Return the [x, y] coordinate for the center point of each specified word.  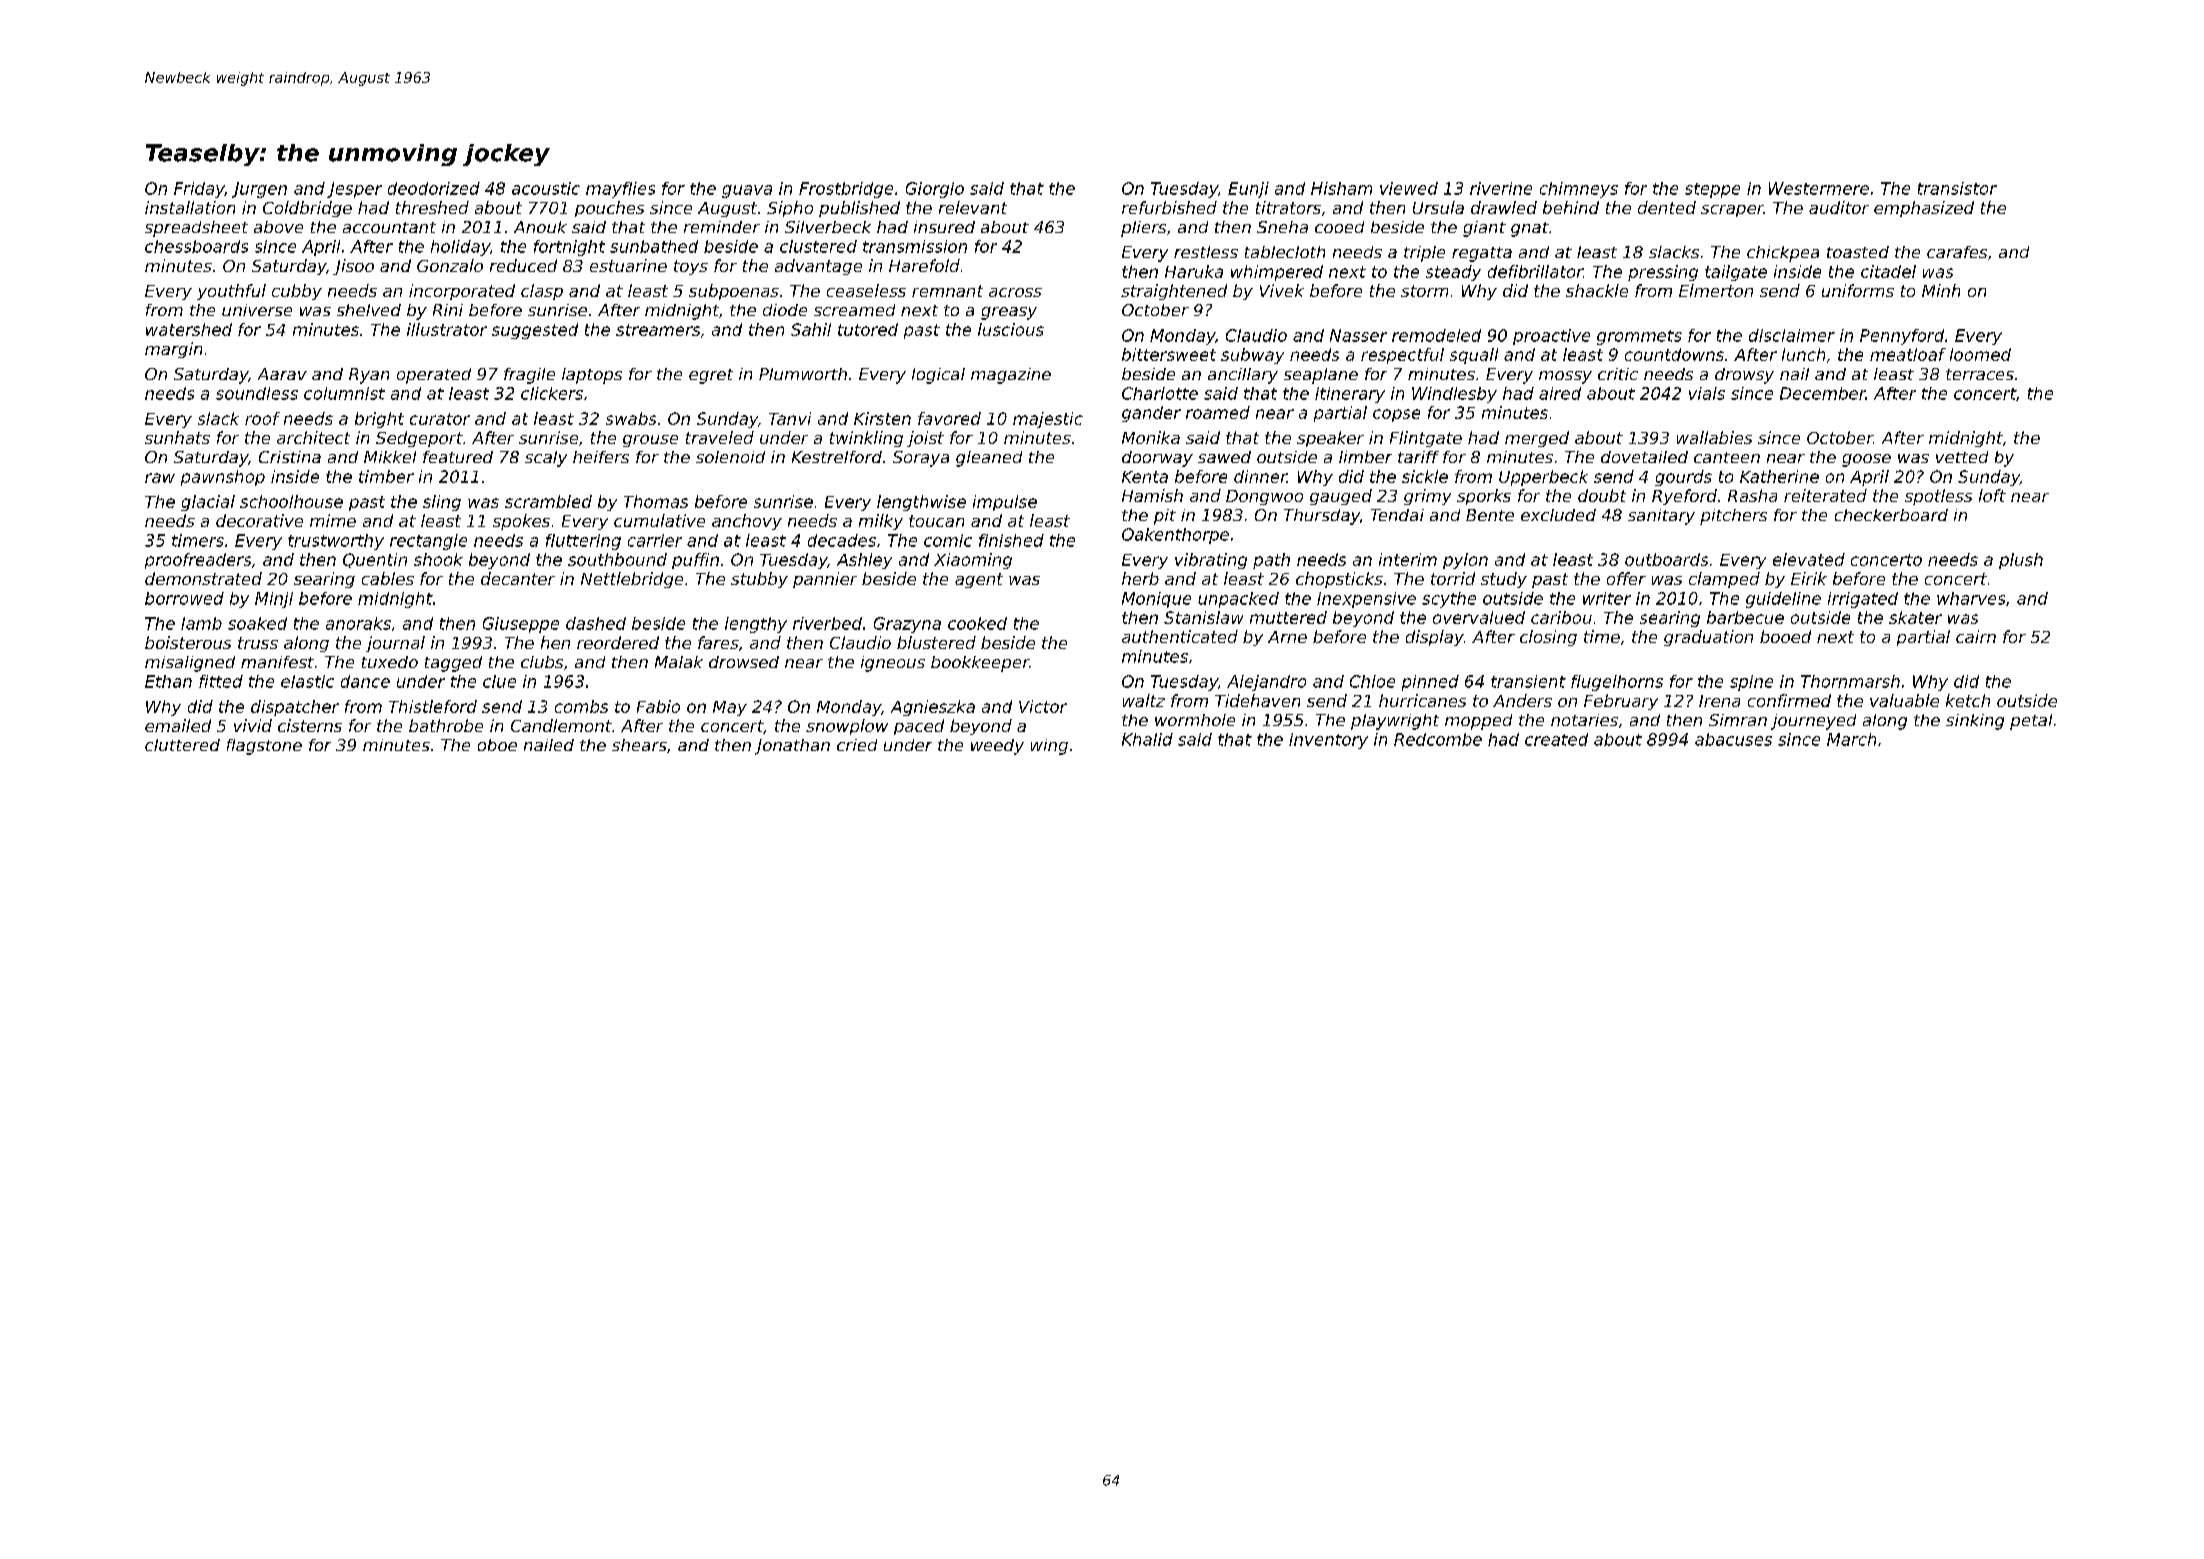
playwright [1395, 722]
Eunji [1248, 190]
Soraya [921, 459]
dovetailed [1644, 457]
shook [438, 559]
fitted [221, 681]
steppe [1712, 190]
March [1851, 739]
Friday [199, 190]
